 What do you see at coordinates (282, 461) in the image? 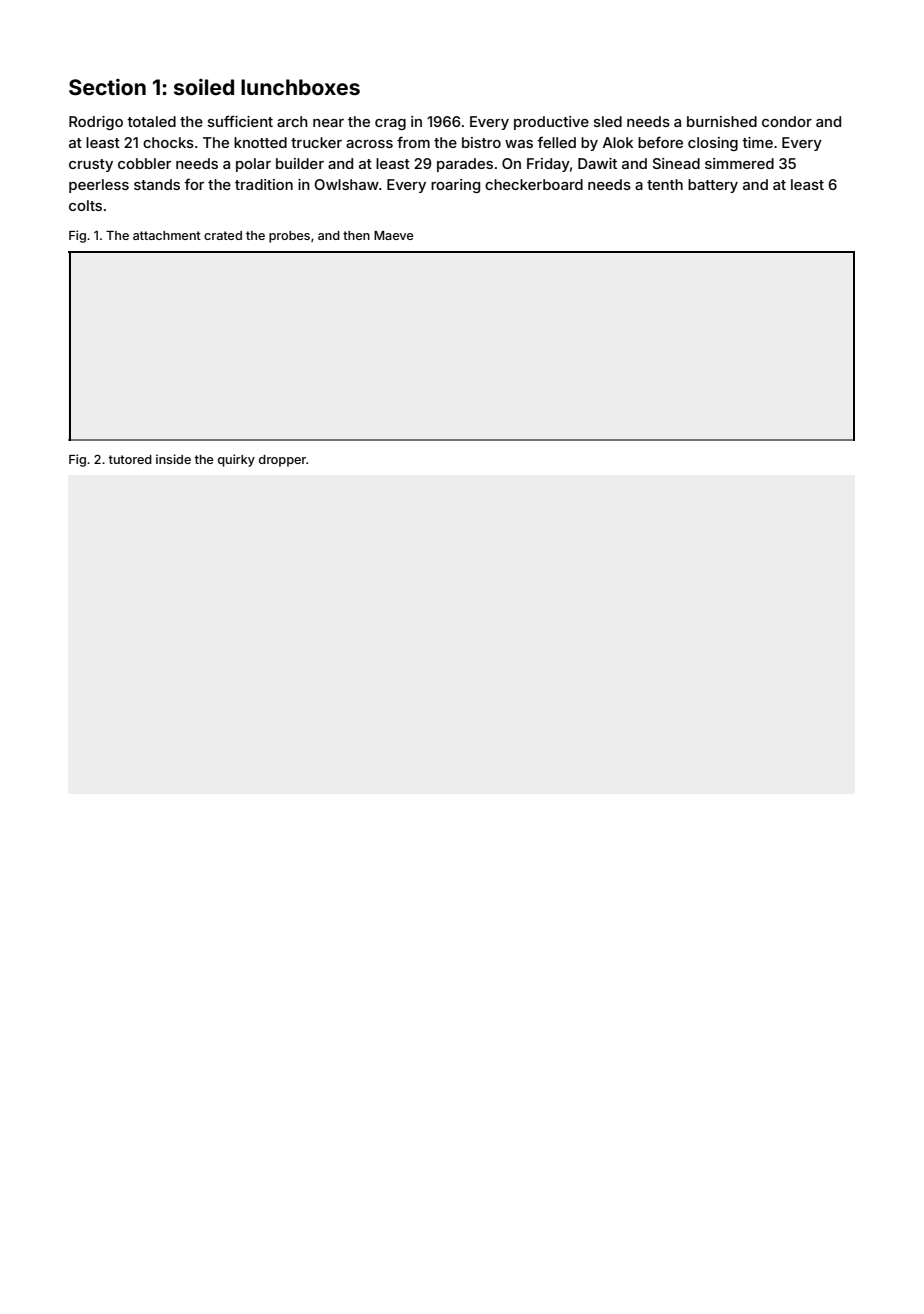
I see `dropper` at bounding box center [282, 461].
